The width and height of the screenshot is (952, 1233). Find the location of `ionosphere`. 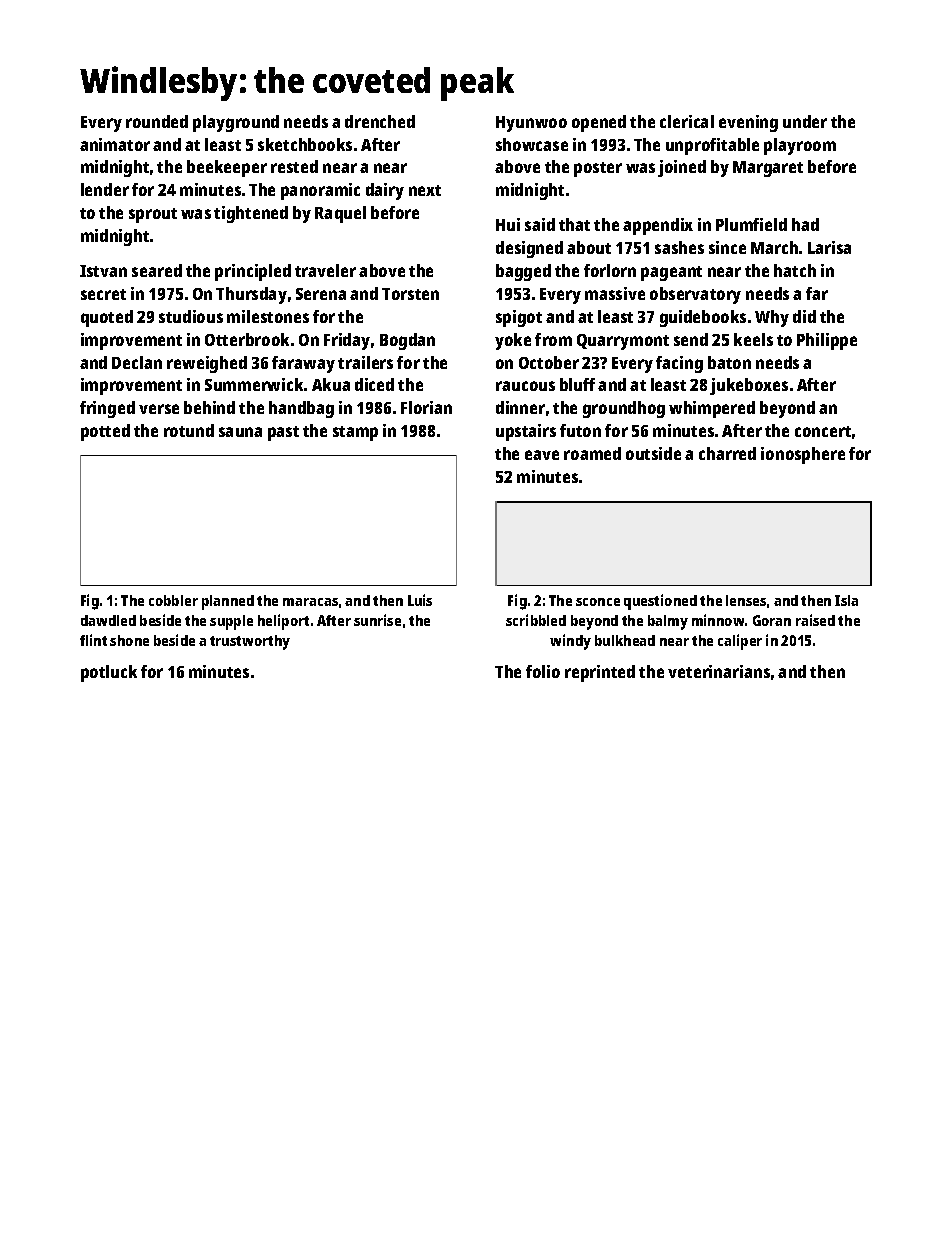

ionosphere is located at coordinates (803, 455).
